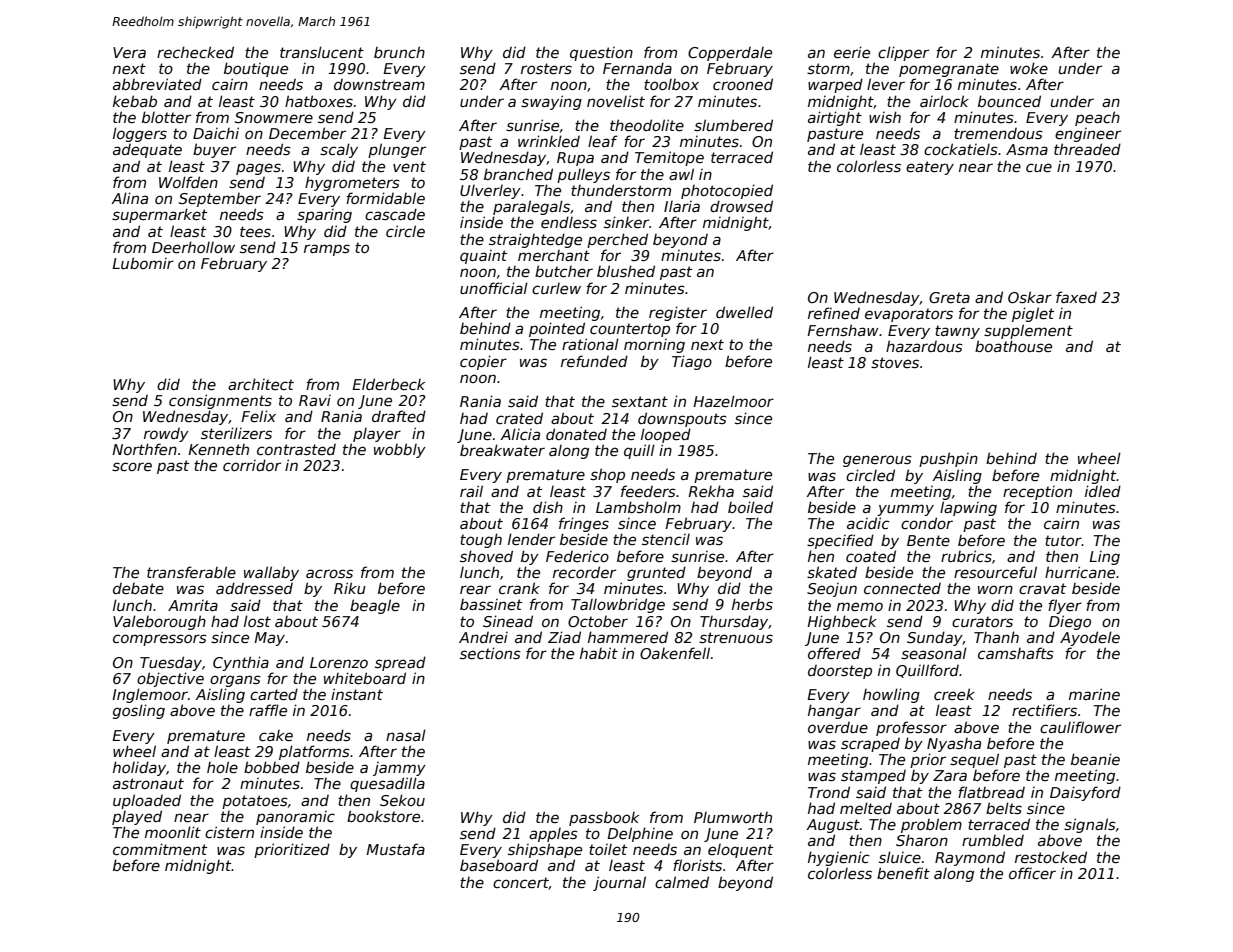  I want to click on signals, so click(1090, 825).
